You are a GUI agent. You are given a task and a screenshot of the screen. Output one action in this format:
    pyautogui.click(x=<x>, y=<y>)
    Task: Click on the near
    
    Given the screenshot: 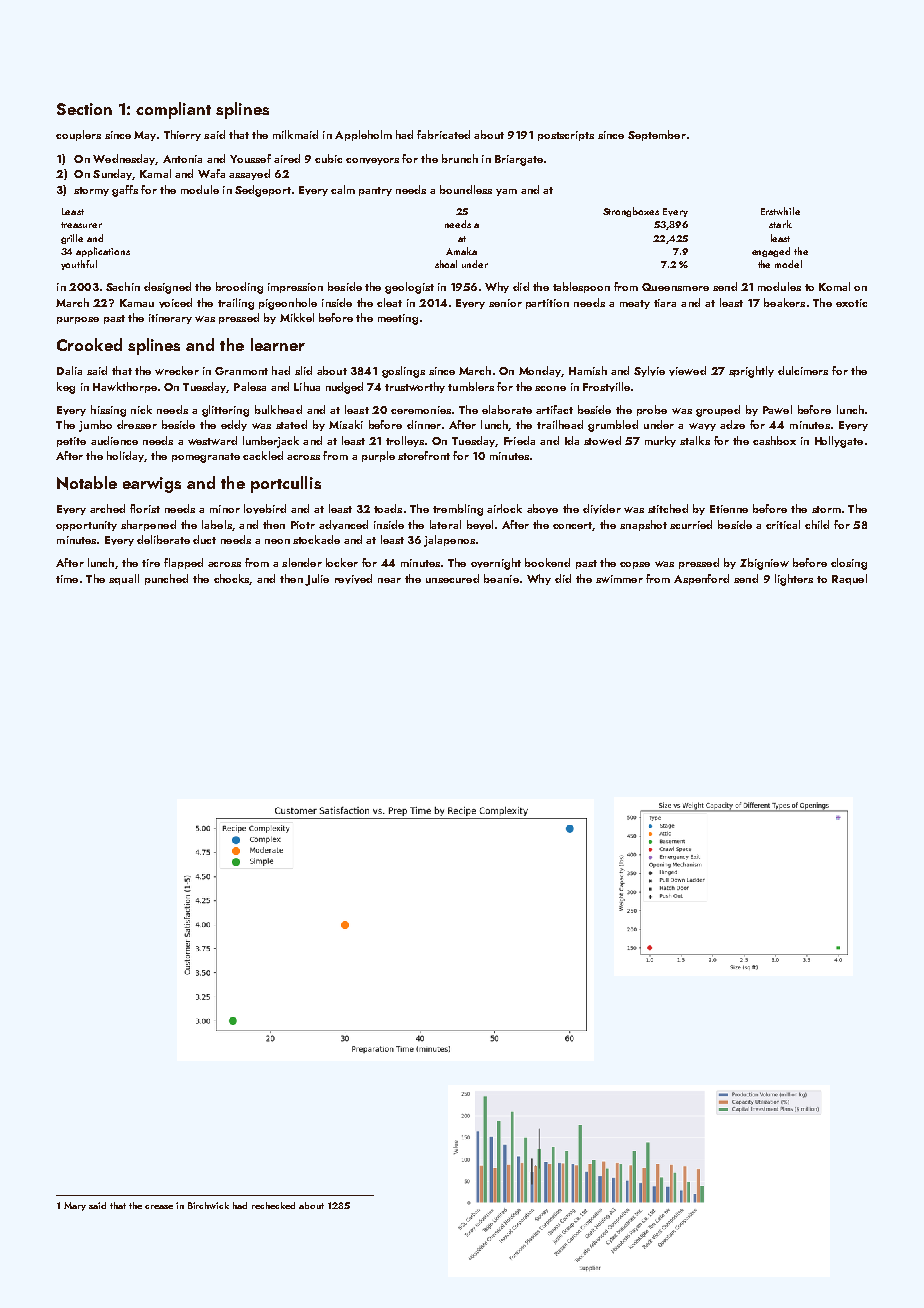 What is the action you would take?
    pyautogui.click(x=389, y=580)
